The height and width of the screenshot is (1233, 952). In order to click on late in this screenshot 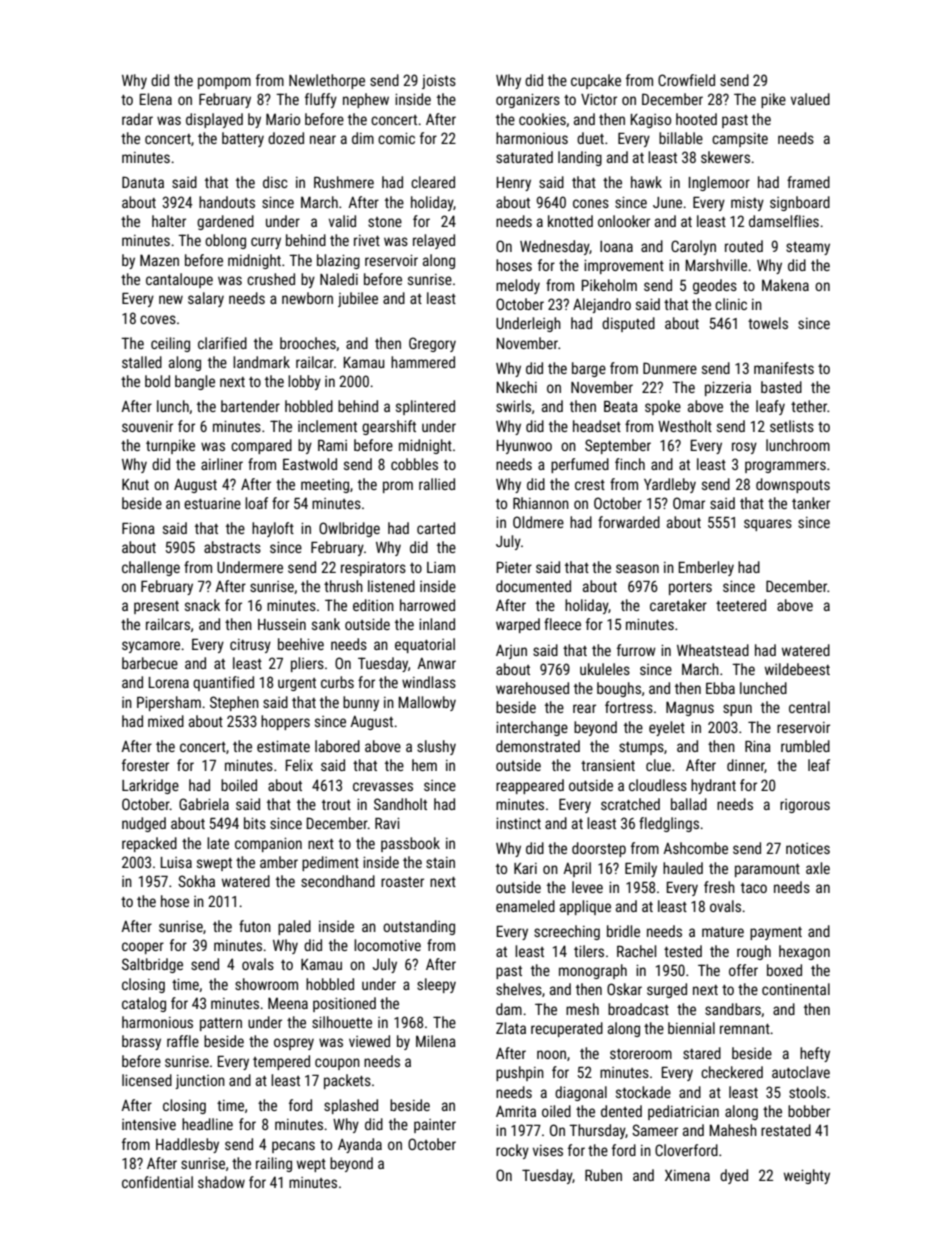, I will do `click(218, 843)`.
